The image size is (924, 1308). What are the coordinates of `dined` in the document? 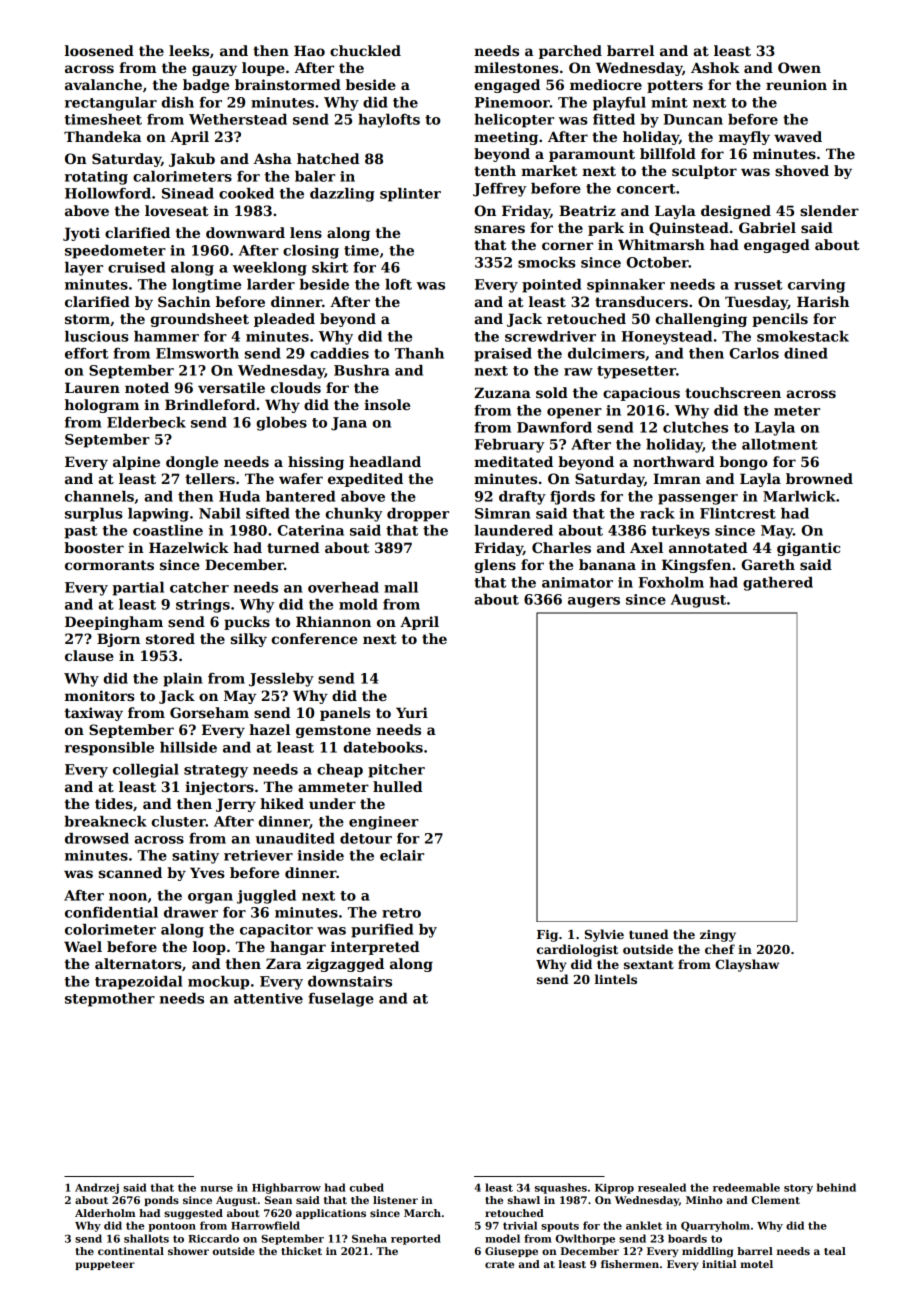 It's located at (806, 353).
